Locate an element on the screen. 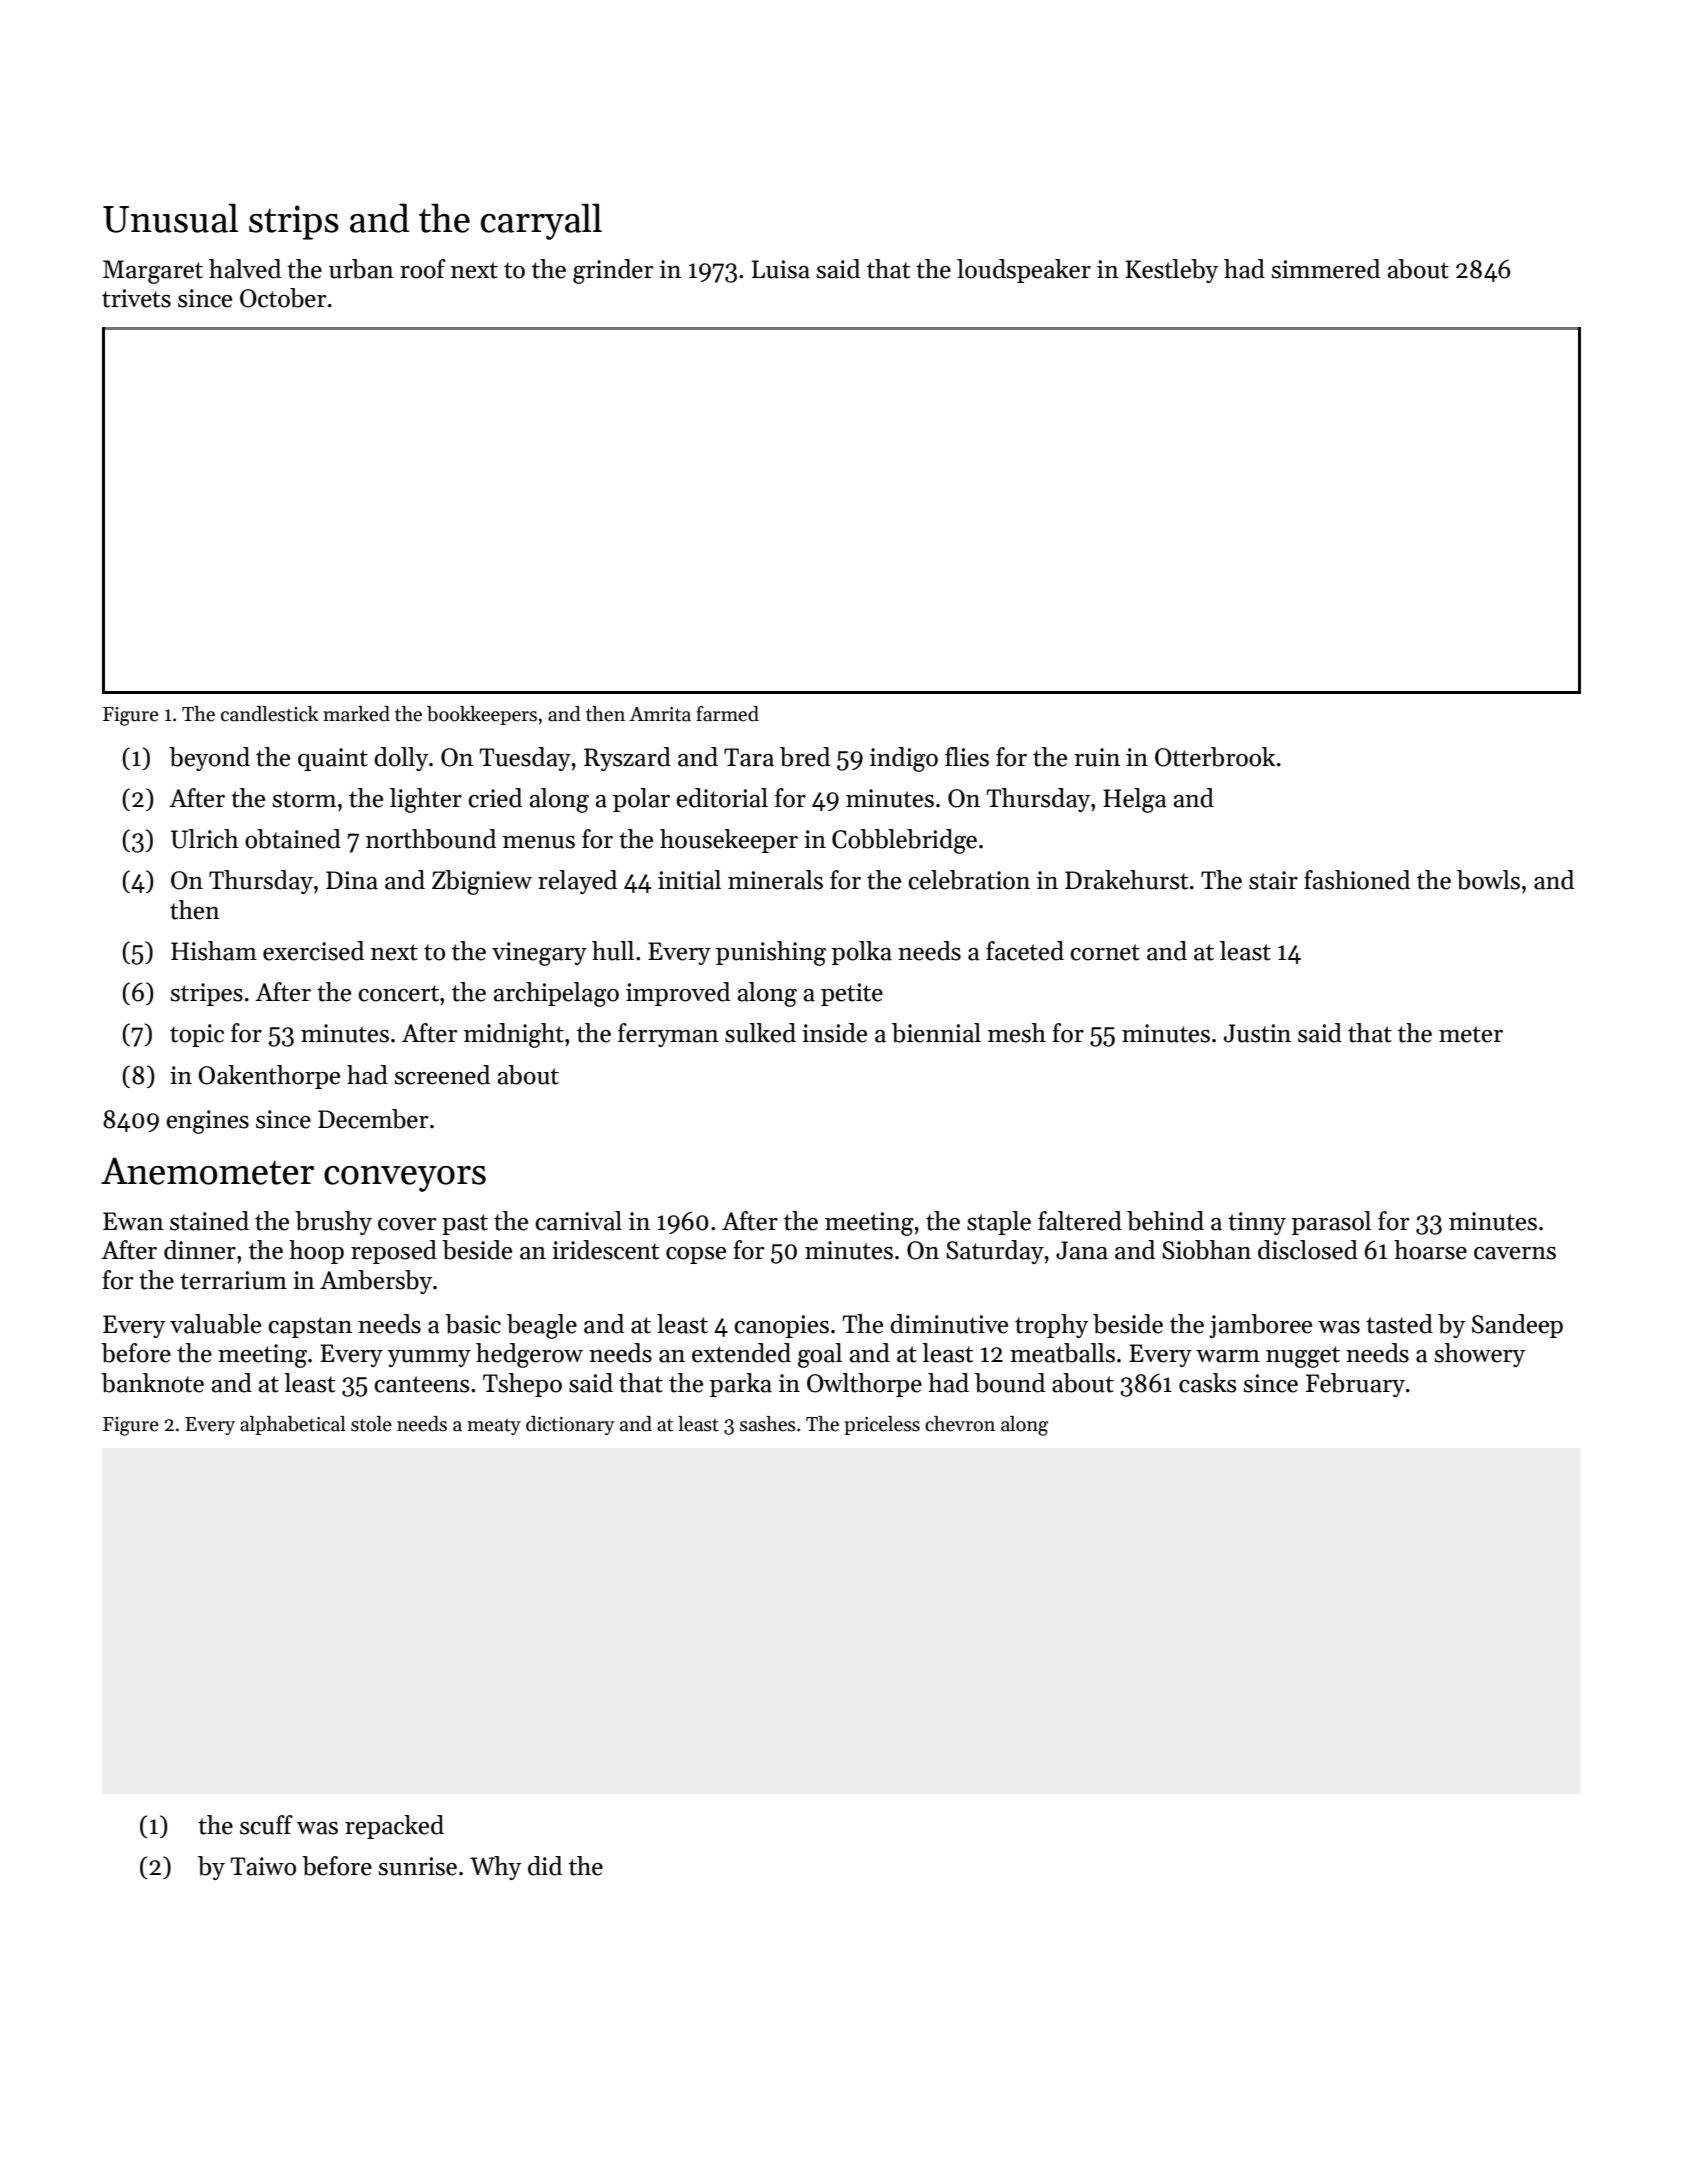 Image resolution: width=1683 pixels, height=2178 pixels. loudspeaker is located at coordinates (1024, 271).
